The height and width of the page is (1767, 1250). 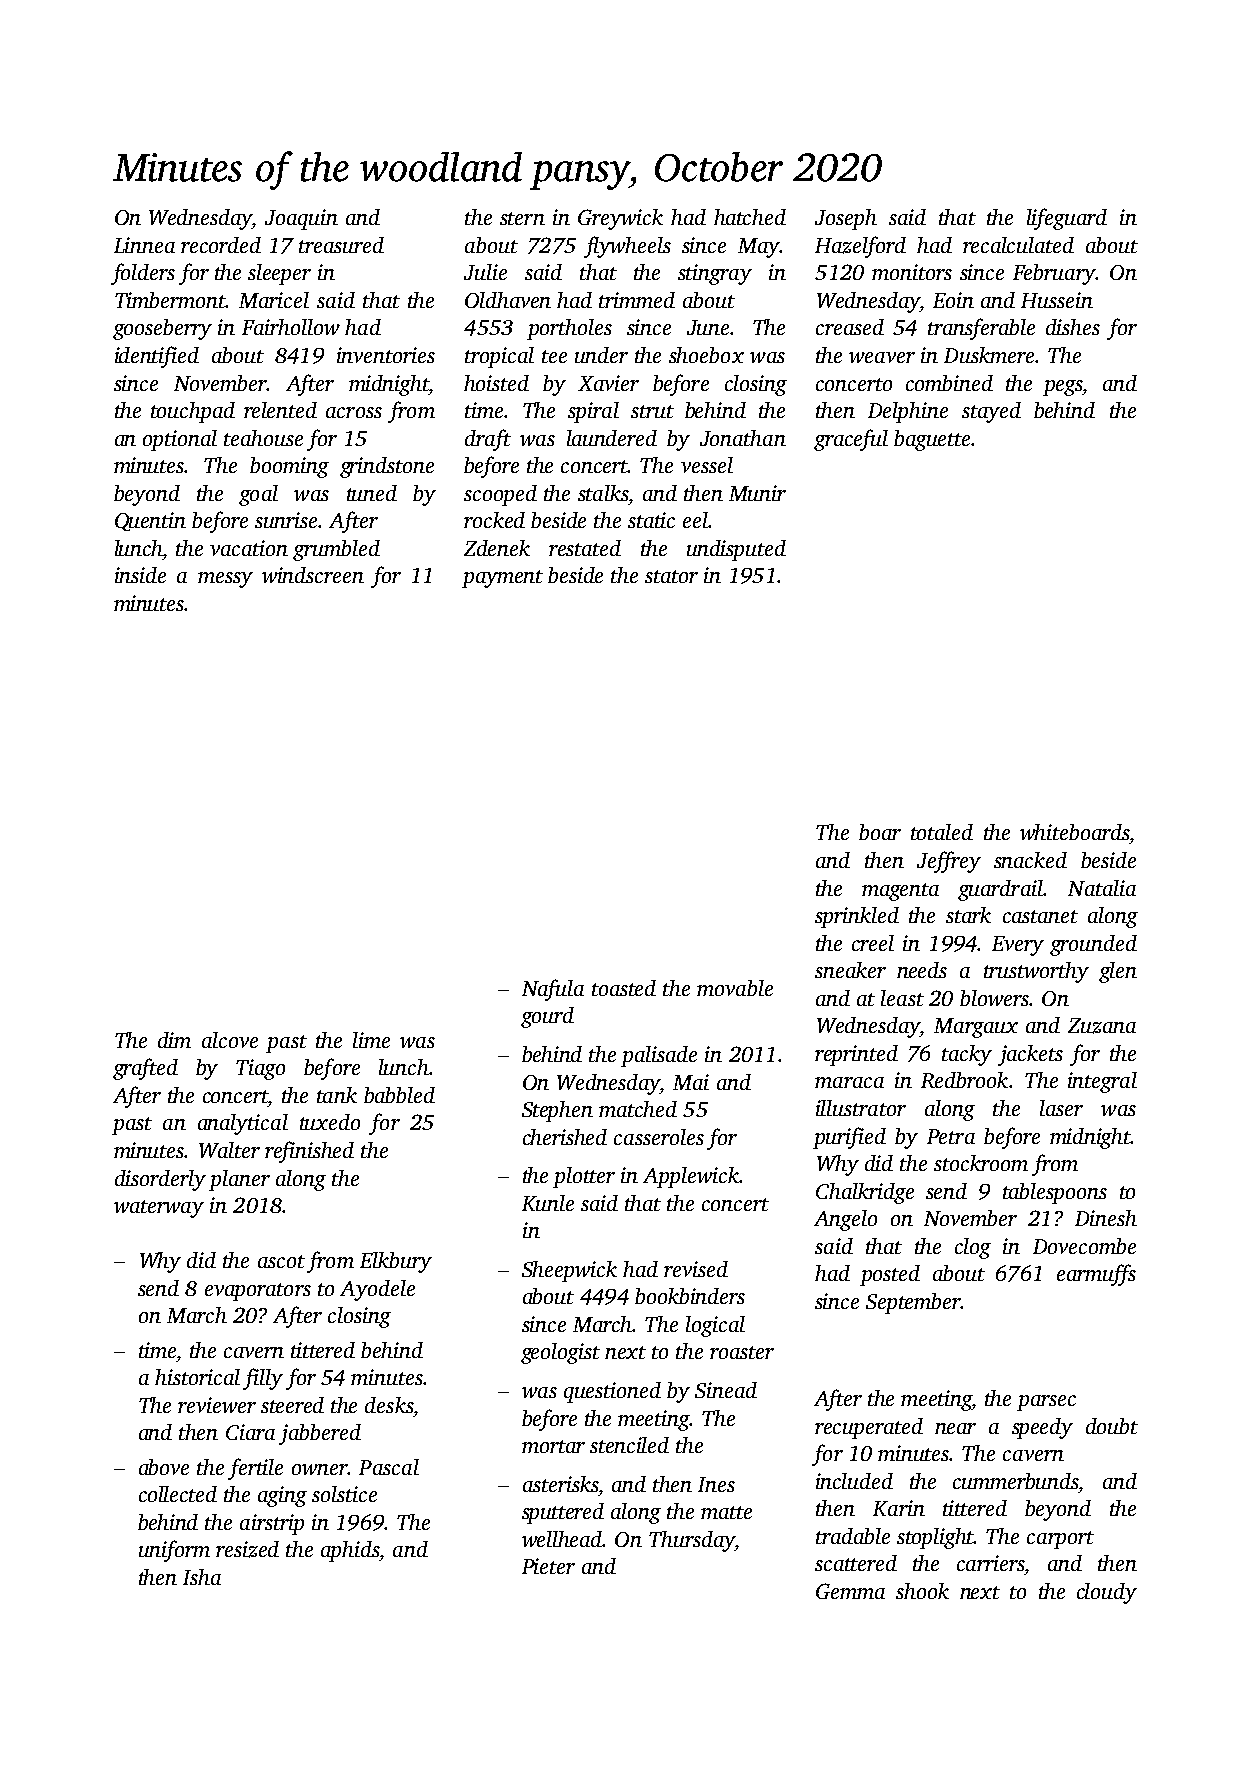 I want to click on totaled, so click(x=942, y=832).
